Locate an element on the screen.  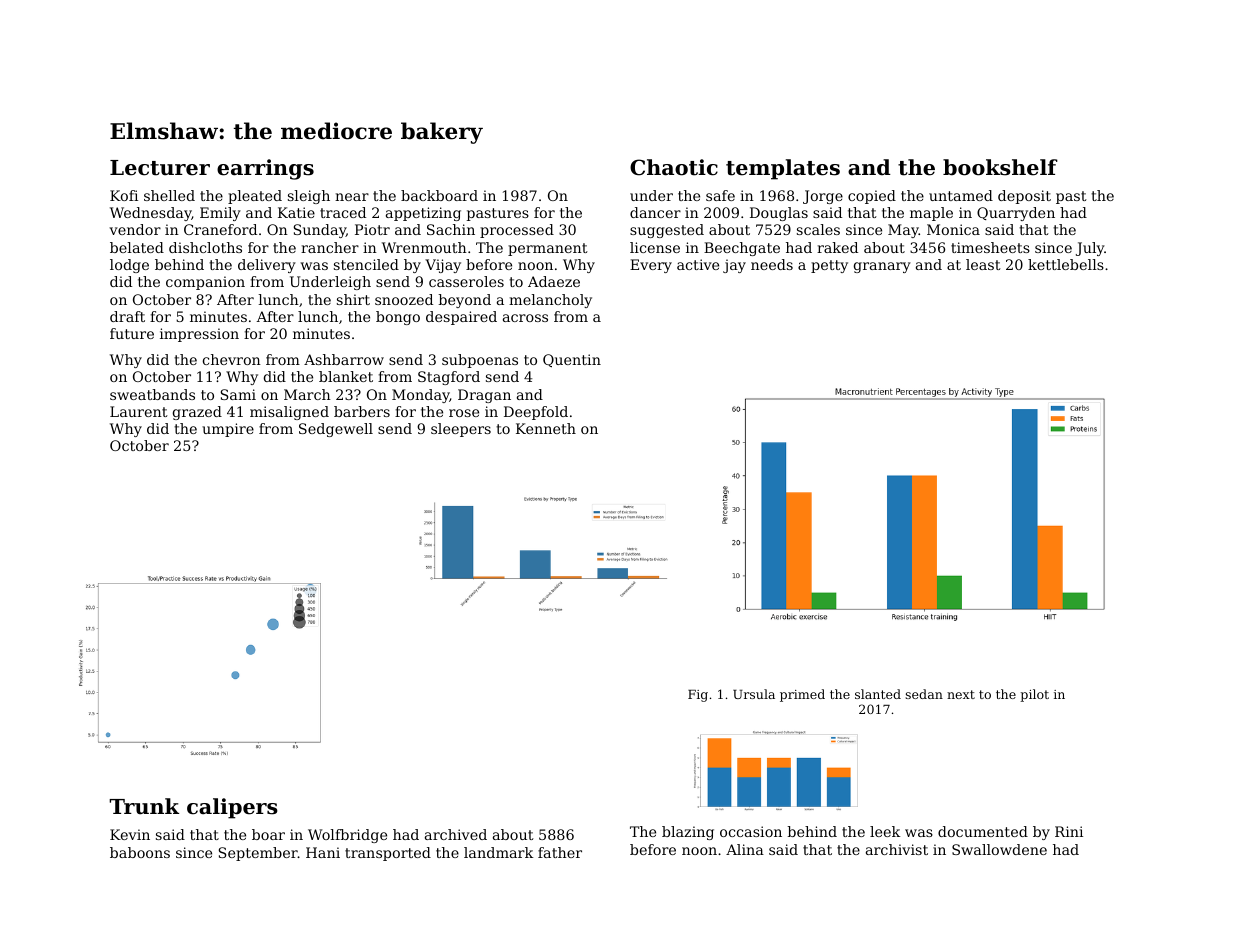
primed is located at coordinates (802, 695).
